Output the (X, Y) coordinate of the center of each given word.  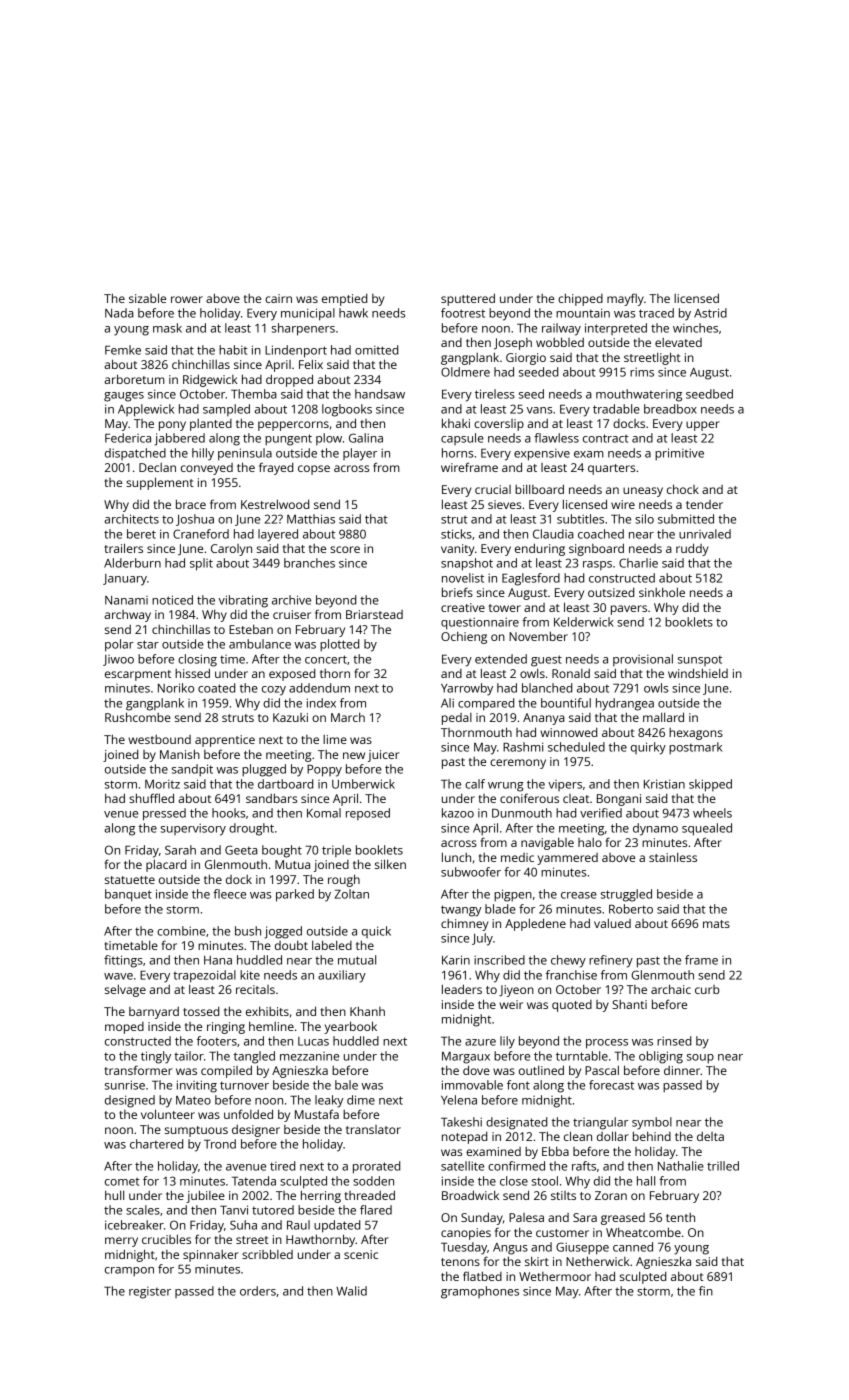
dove (476, 1070)
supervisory (193, 829)
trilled (723, 1166)
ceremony (518, 764)
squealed (707, 829)
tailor (189, 1056)
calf (475, 784)
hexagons (696, 734)
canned (633, 1247)
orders (258, 1291)
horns (457, 453)
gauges (124, 397)
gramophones (480, 1292)
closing (197, 660)
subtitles (580, 519)
